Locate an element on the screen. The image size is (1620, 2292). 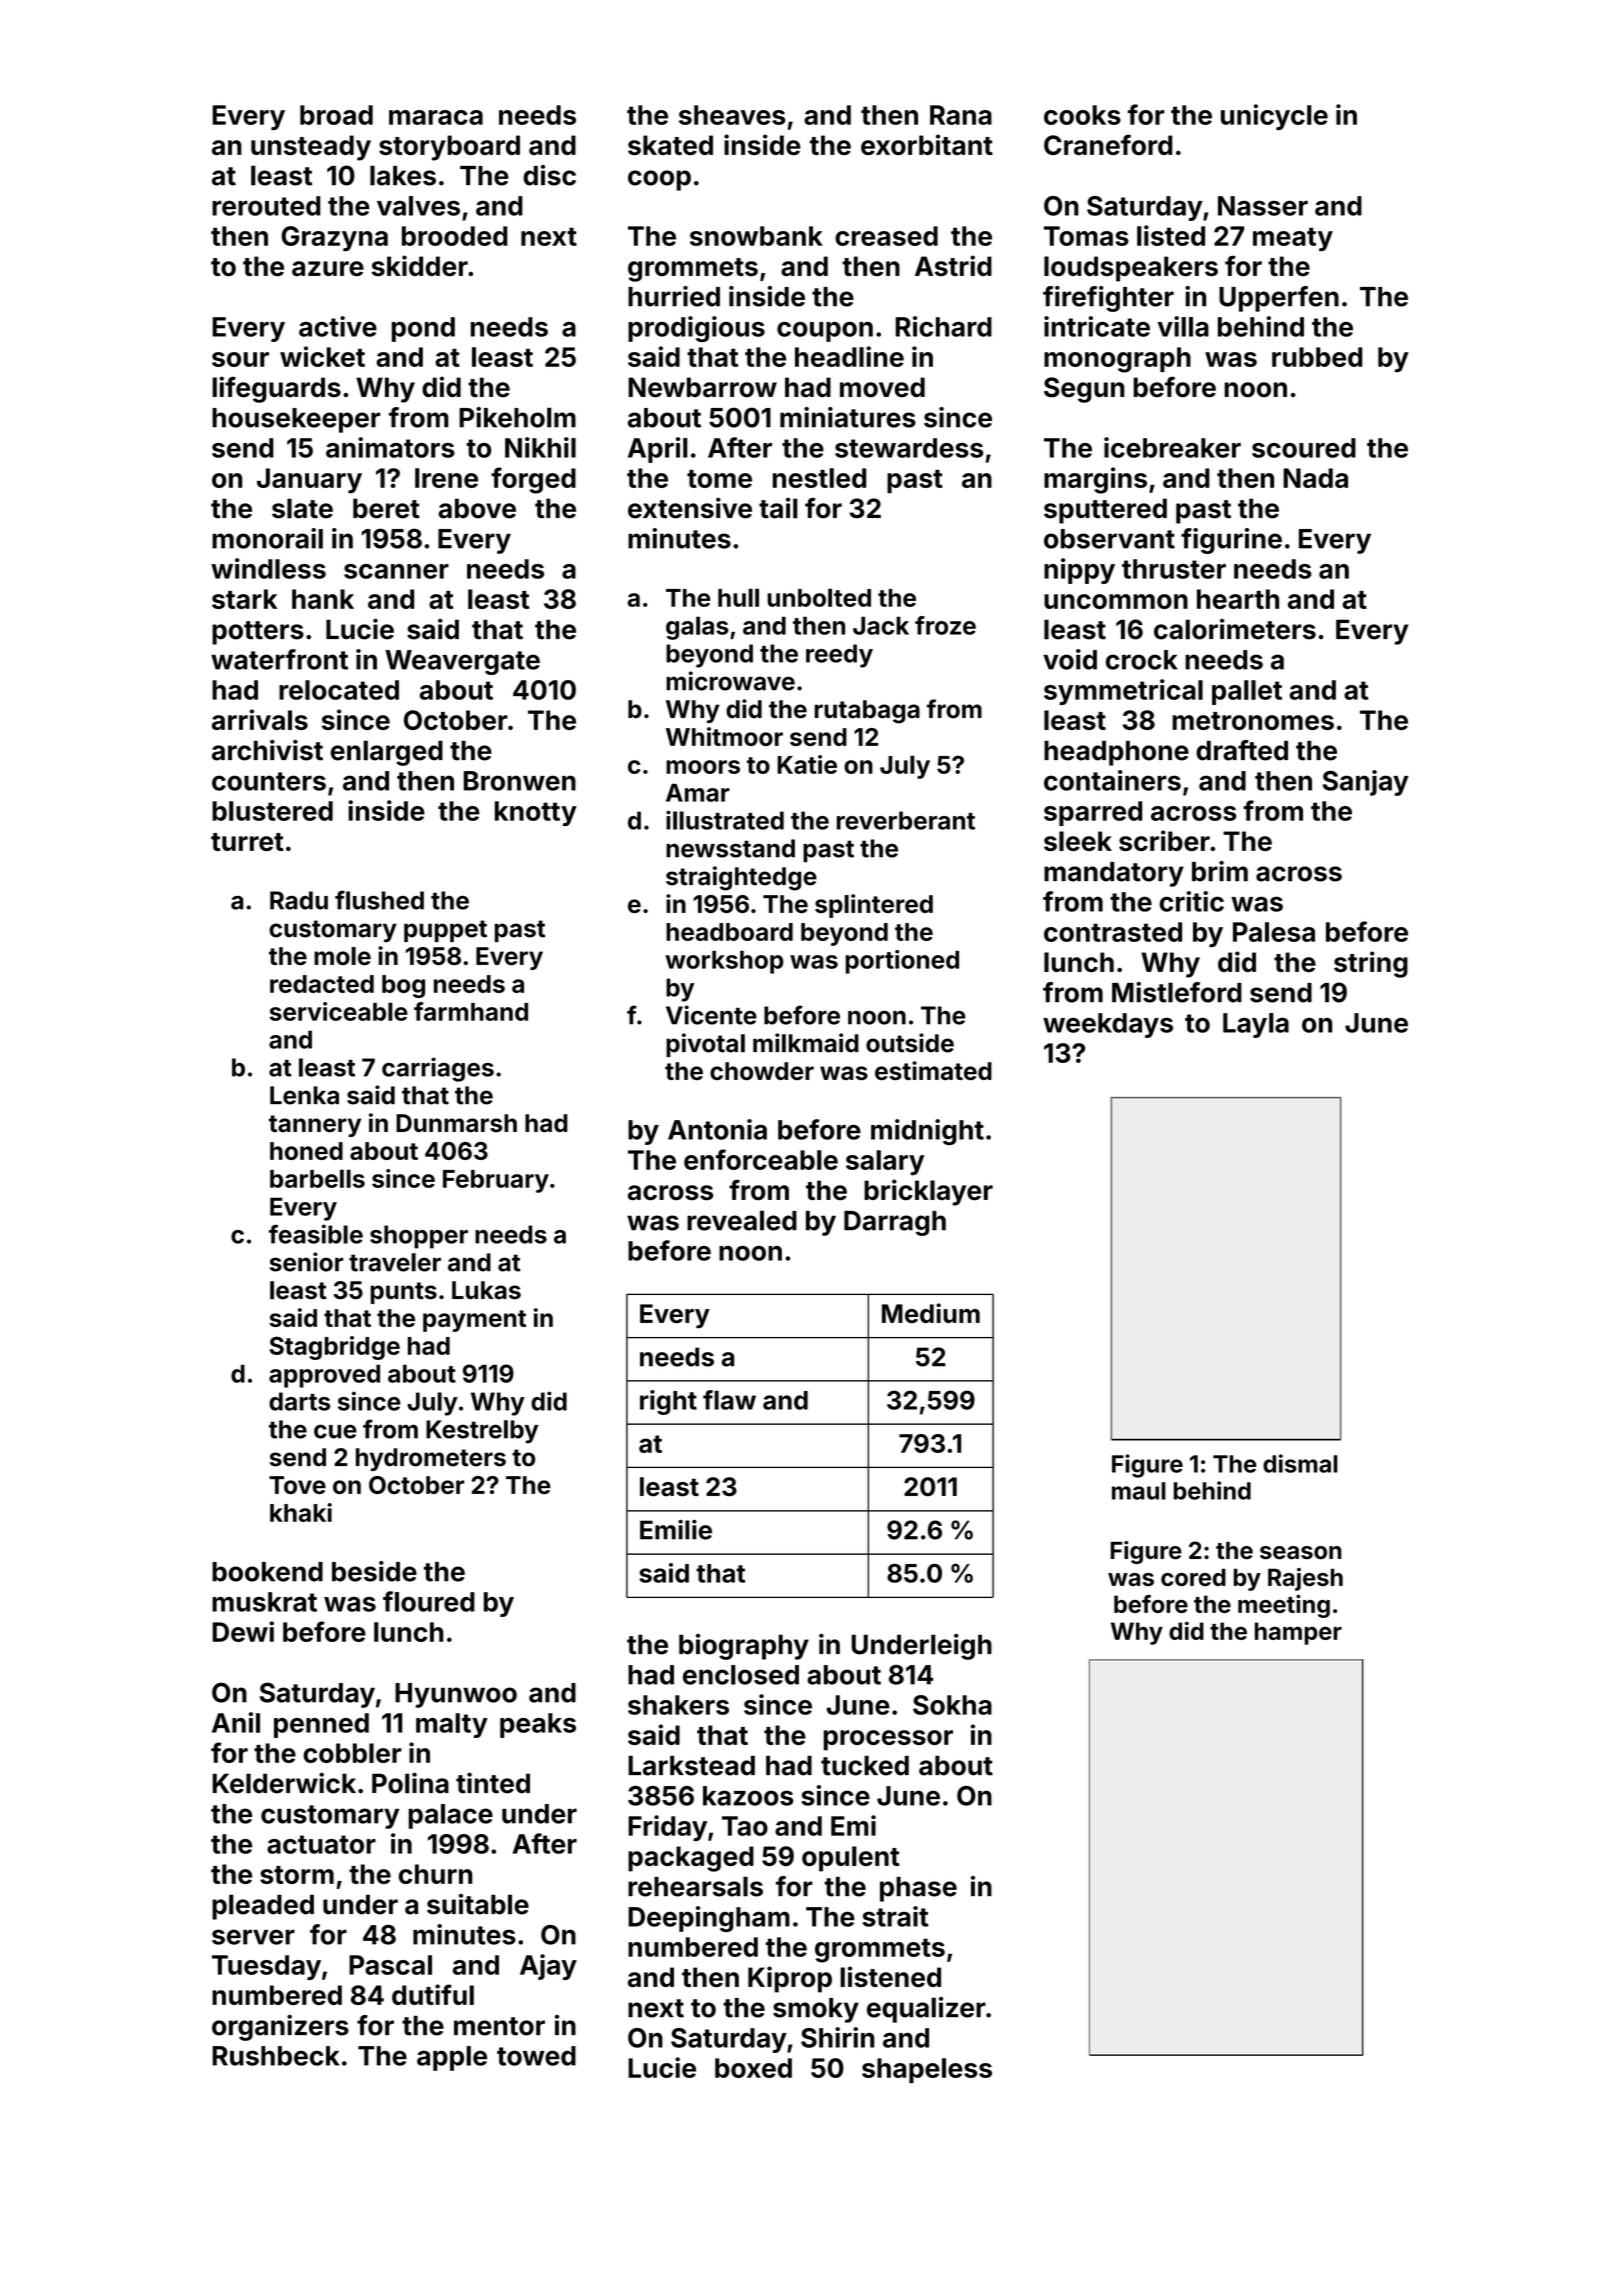
unicycle is located at coordinates (1274, 117).
